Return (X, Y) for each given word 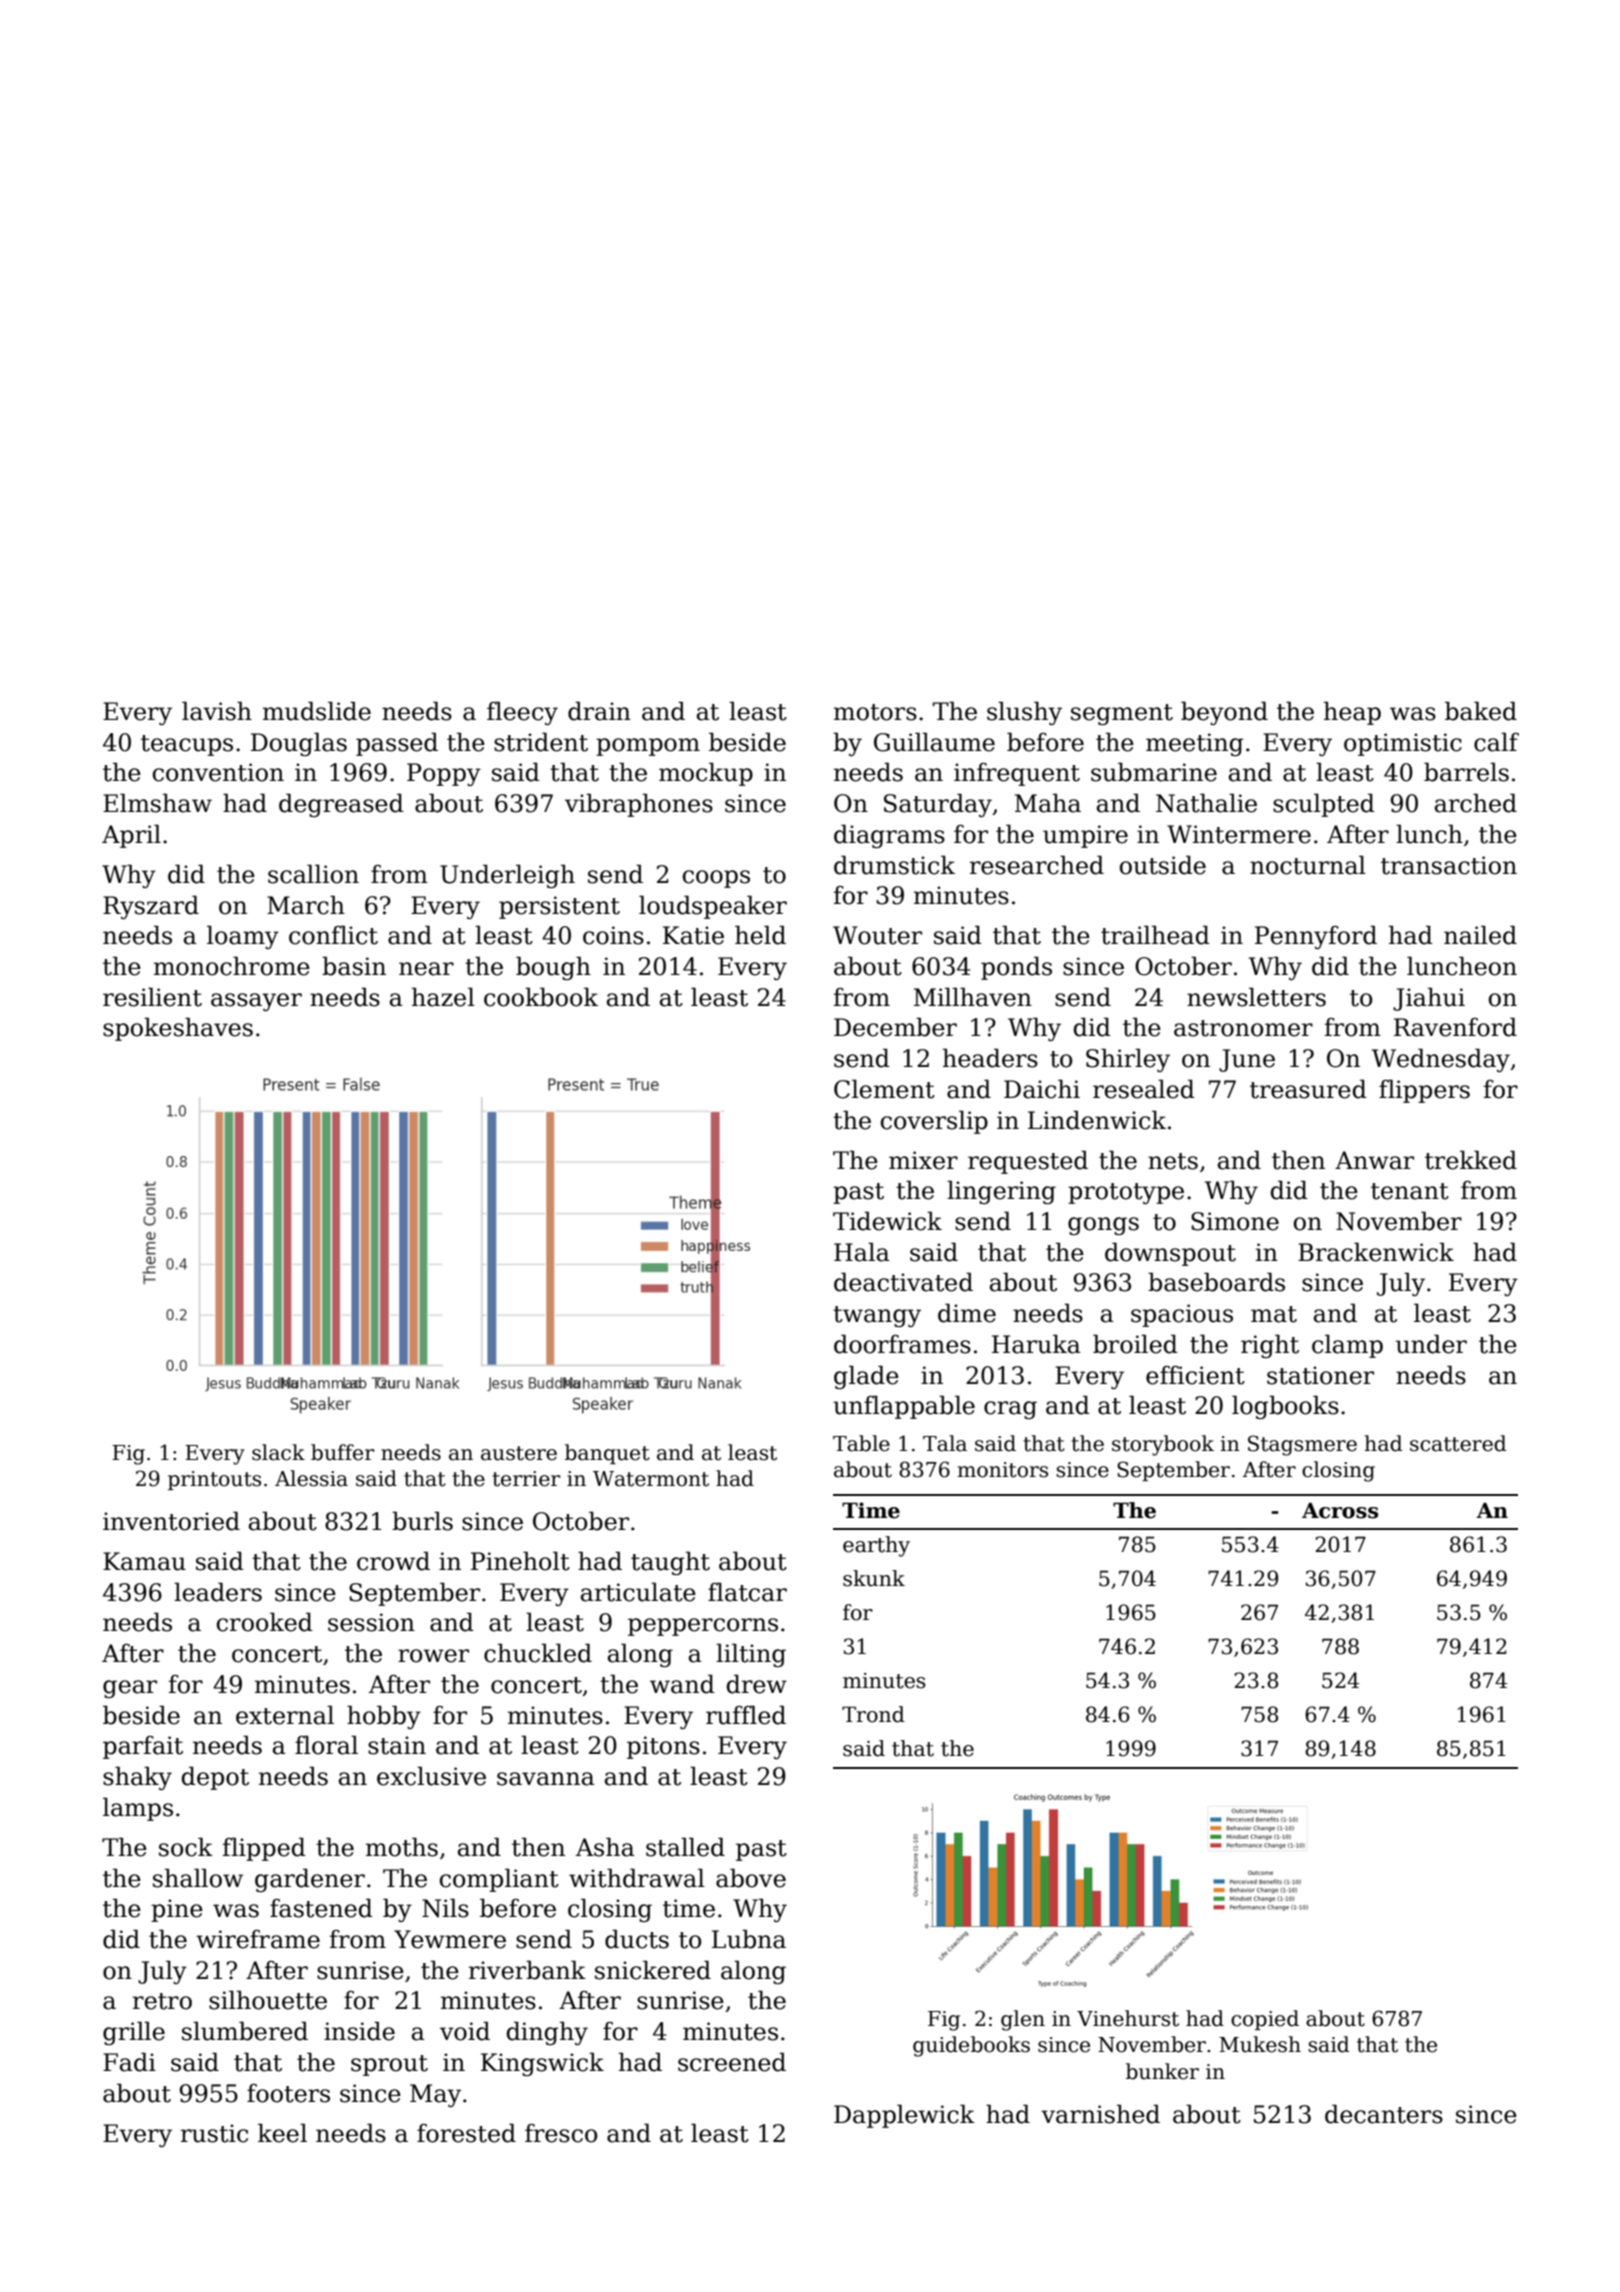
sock (186, 1847)
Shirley (1128, 1060)
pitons (663, 1747)
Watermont (651, 1479)
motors (875, 712)
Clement (884, 1089)
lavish (217, 711)
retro (162, 2001)
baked (1481, 711)
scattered (1458, 1443)
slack (278, 1452)
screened (732, 2062)
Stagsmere (1302, 1445)
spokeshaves (178, 1029)
